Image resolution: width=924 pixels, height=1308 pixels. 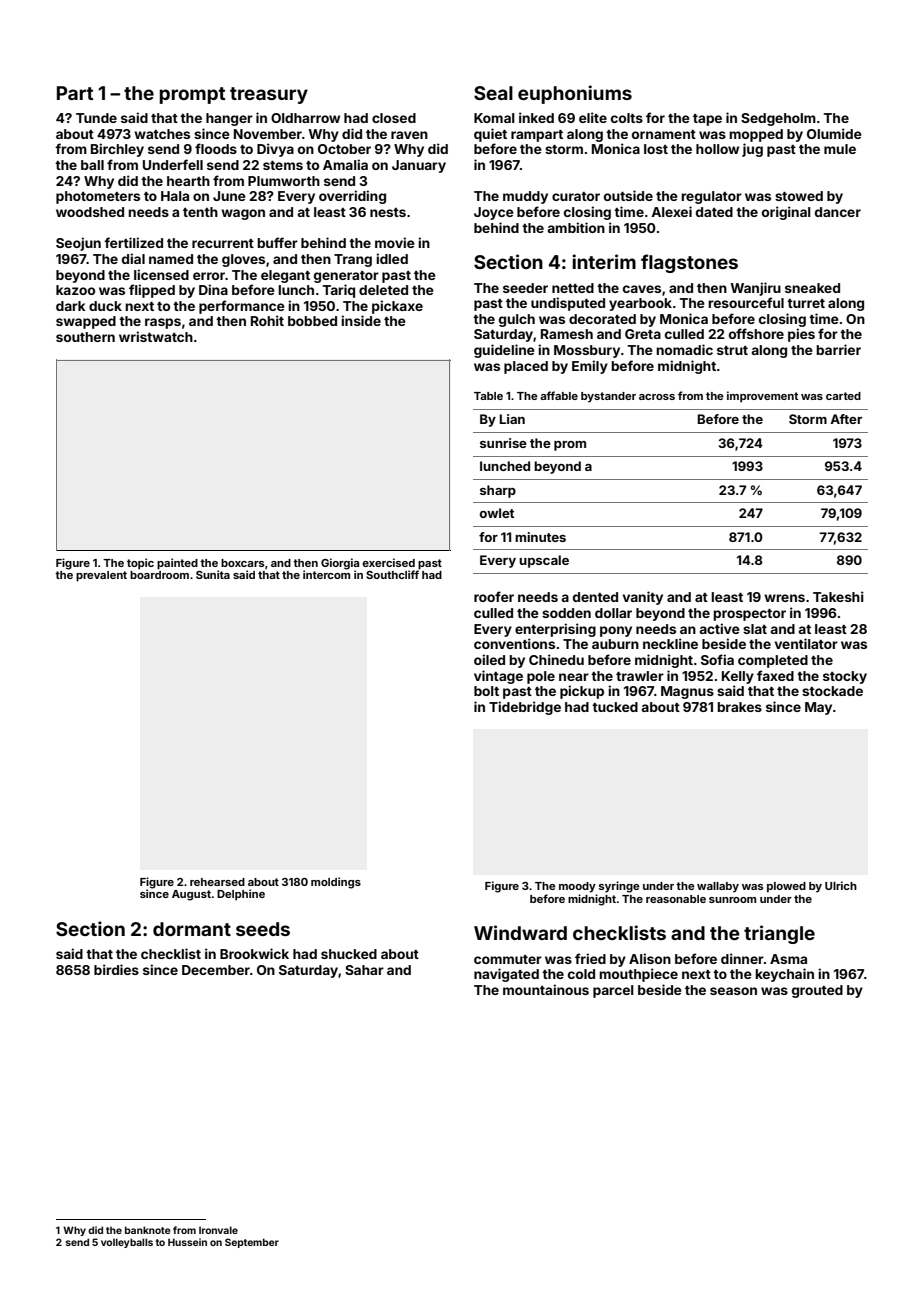 I want to click on banknote, so click(x=148, y=1230).
